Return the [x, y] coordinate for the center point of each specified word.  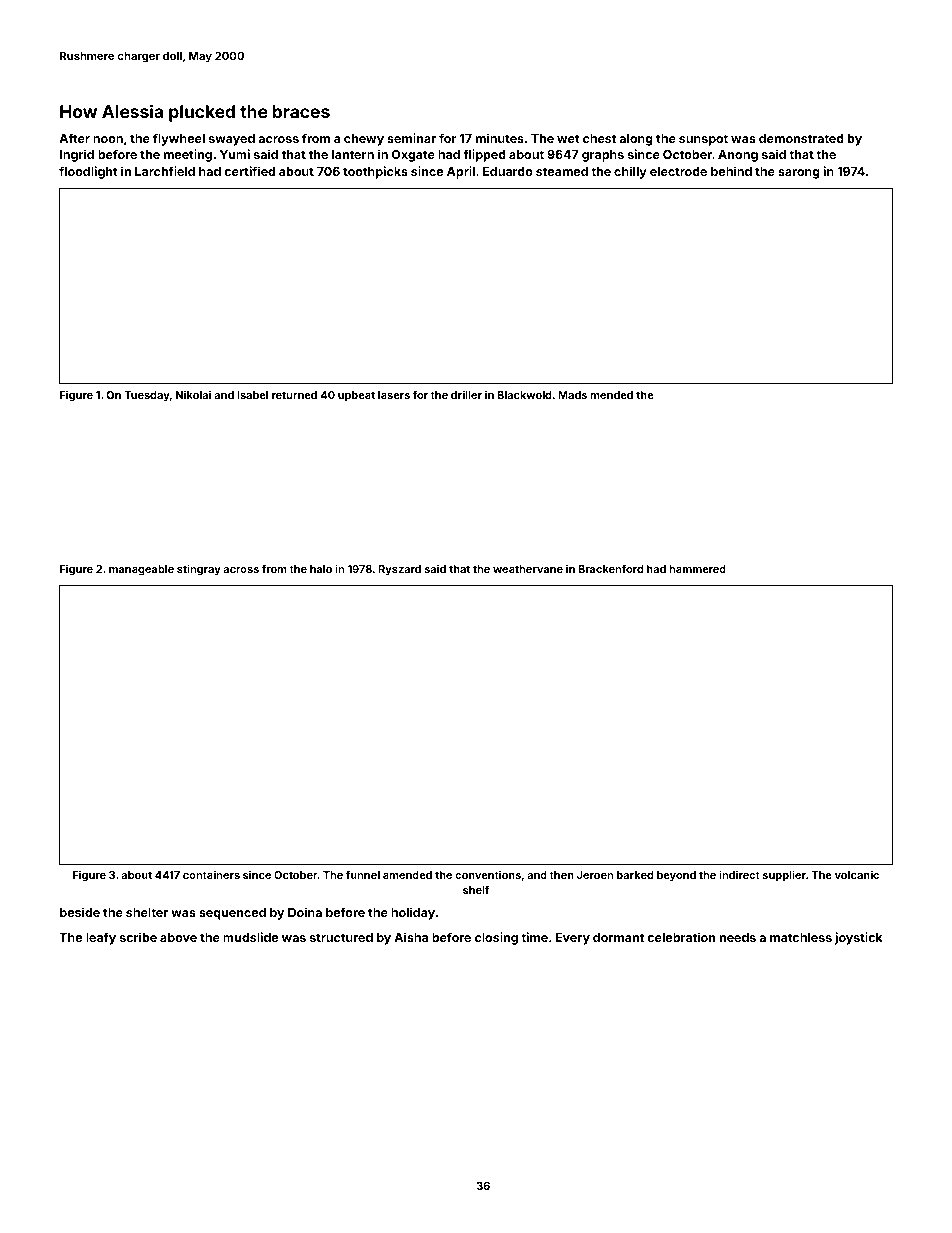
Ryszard [399, 570]
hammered [697, 569]
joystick [858, 938]
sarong [799, 174]
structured [341, 937]
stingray [199, 570]
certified [249, 171]
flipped [484, 155]
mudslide [250, 937]
